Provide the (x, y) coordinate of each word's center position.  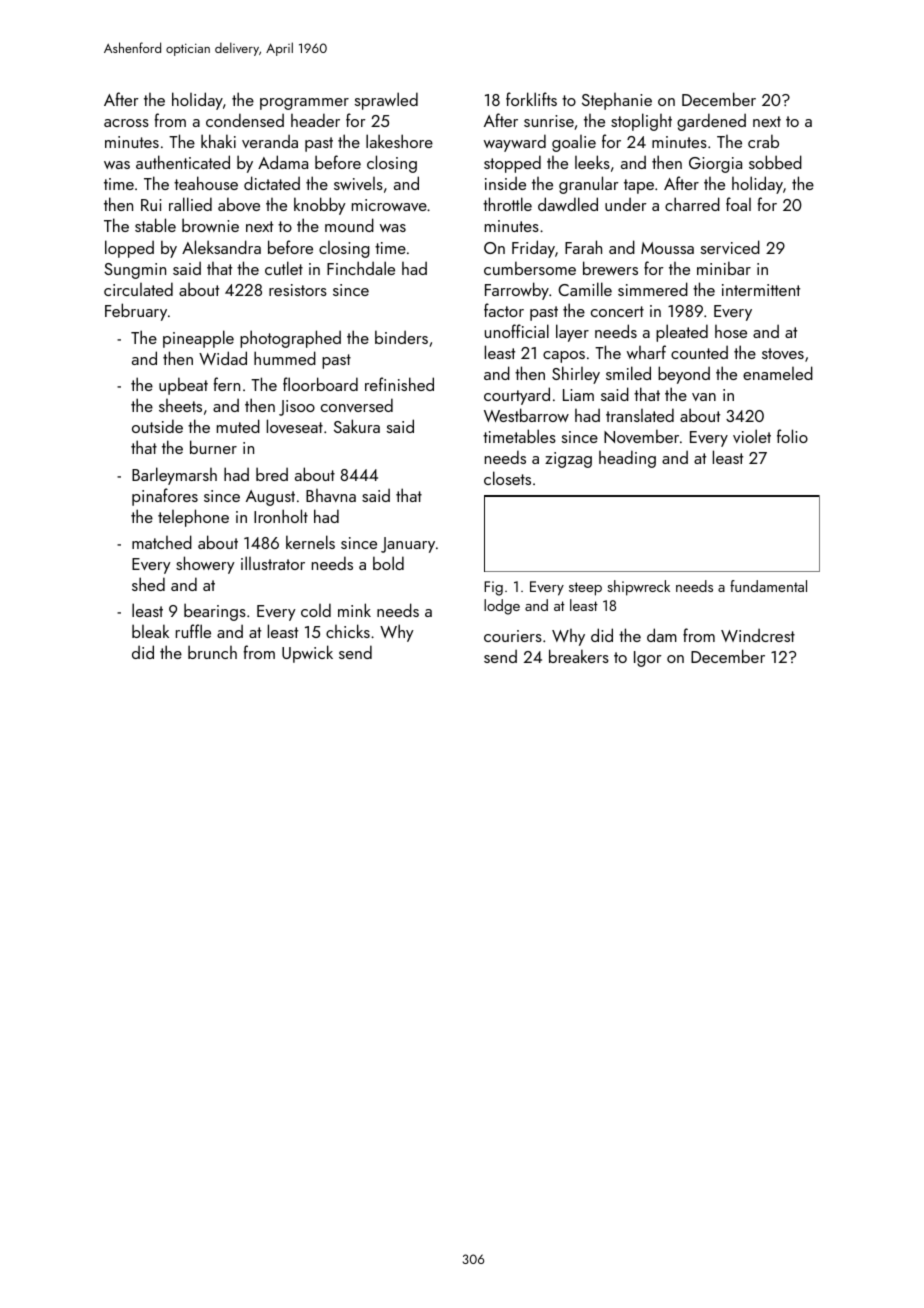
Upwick (307, 654)
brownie (210, 225)
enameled (778, 373)
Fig (493, 588)
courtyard (517, 396)
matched (162, 542)
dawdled (568, 204)
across (126, 123)
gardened (711, 122)
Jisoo (297, 408)
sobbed (775, 162)
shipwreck (638, 588)
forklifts (531, 99)
